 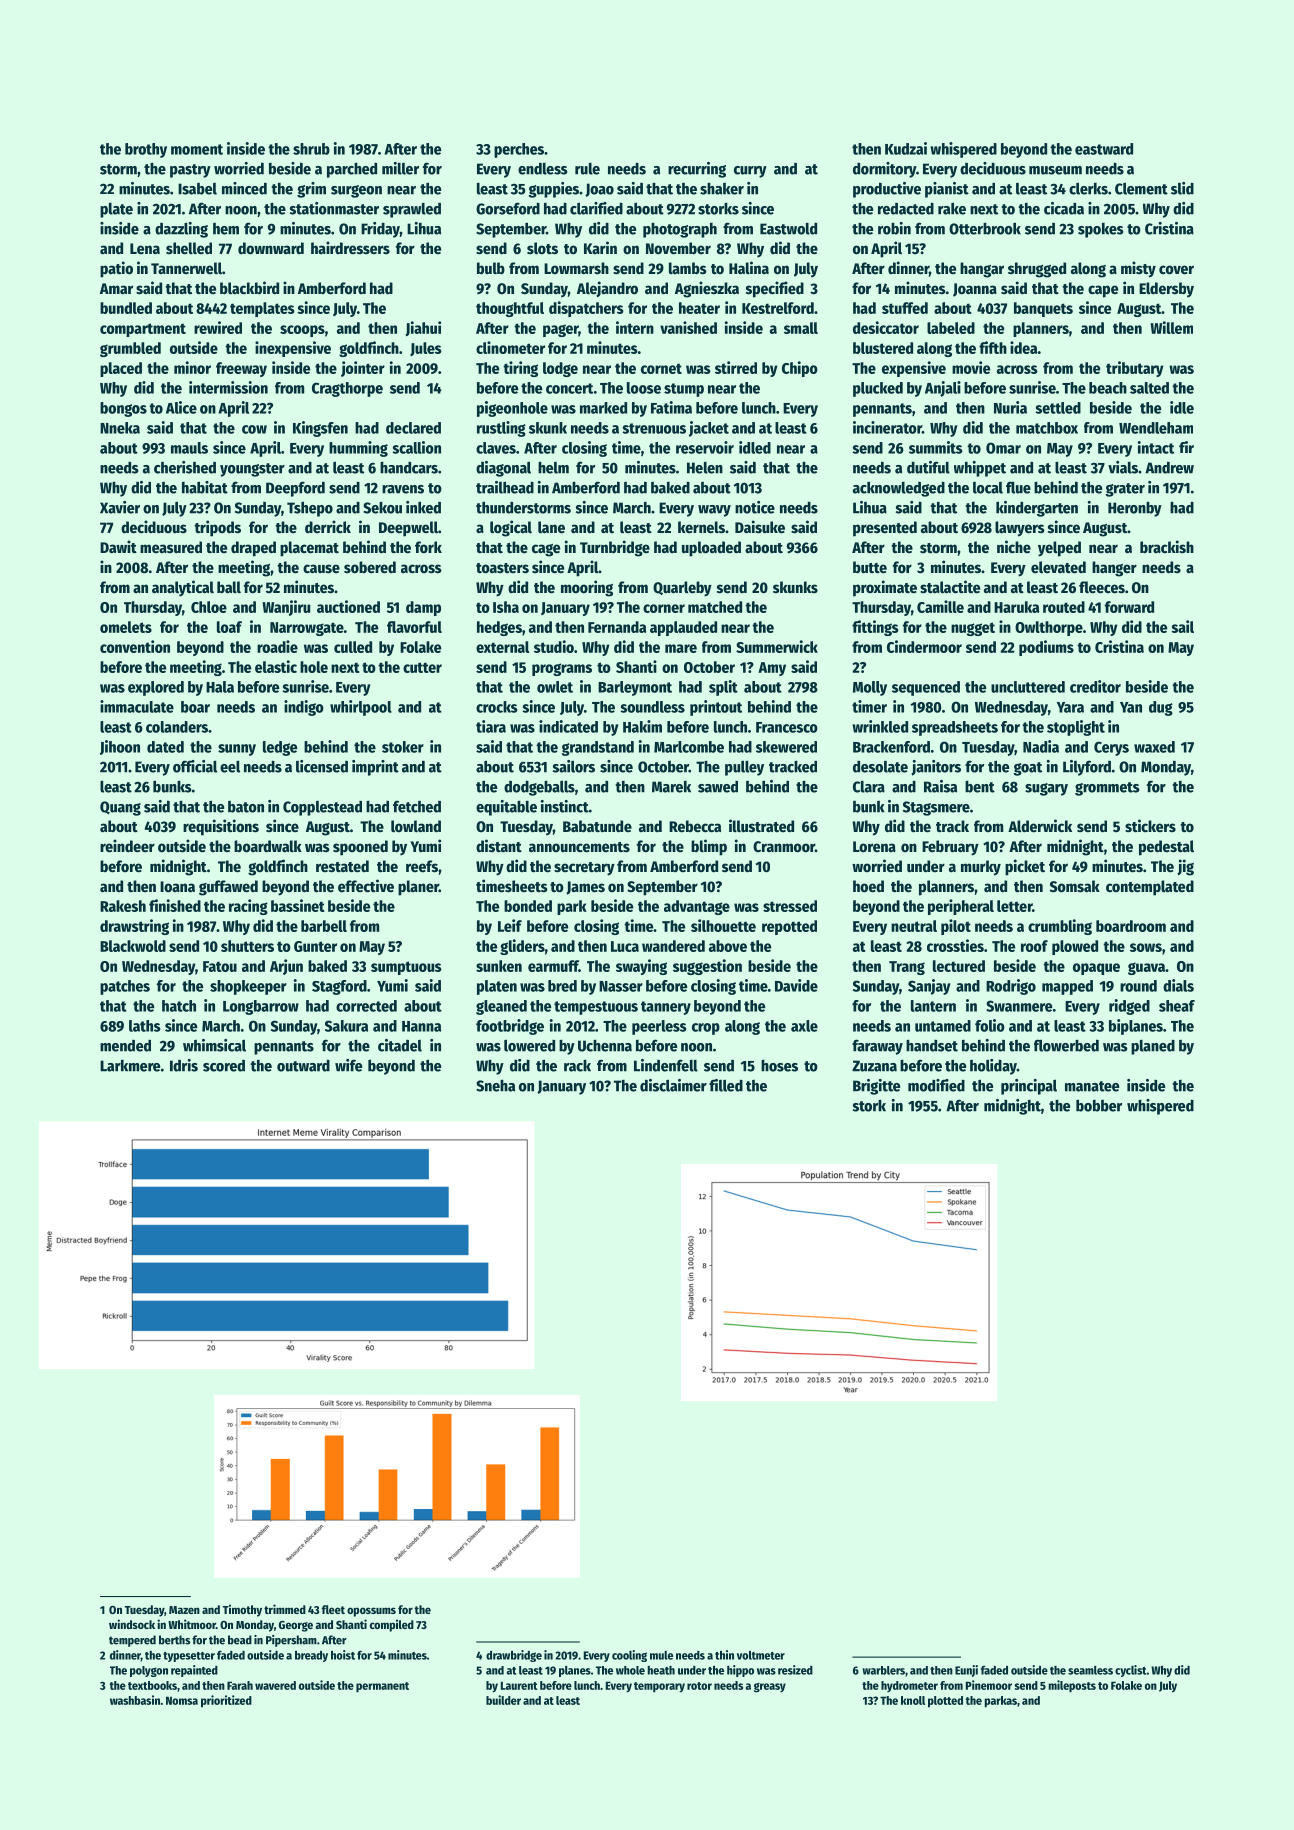 What do you see at coordinates (1066, 1045) in the screenshot?
I see `flowerbed` at bounding box center [1066, 1045].
